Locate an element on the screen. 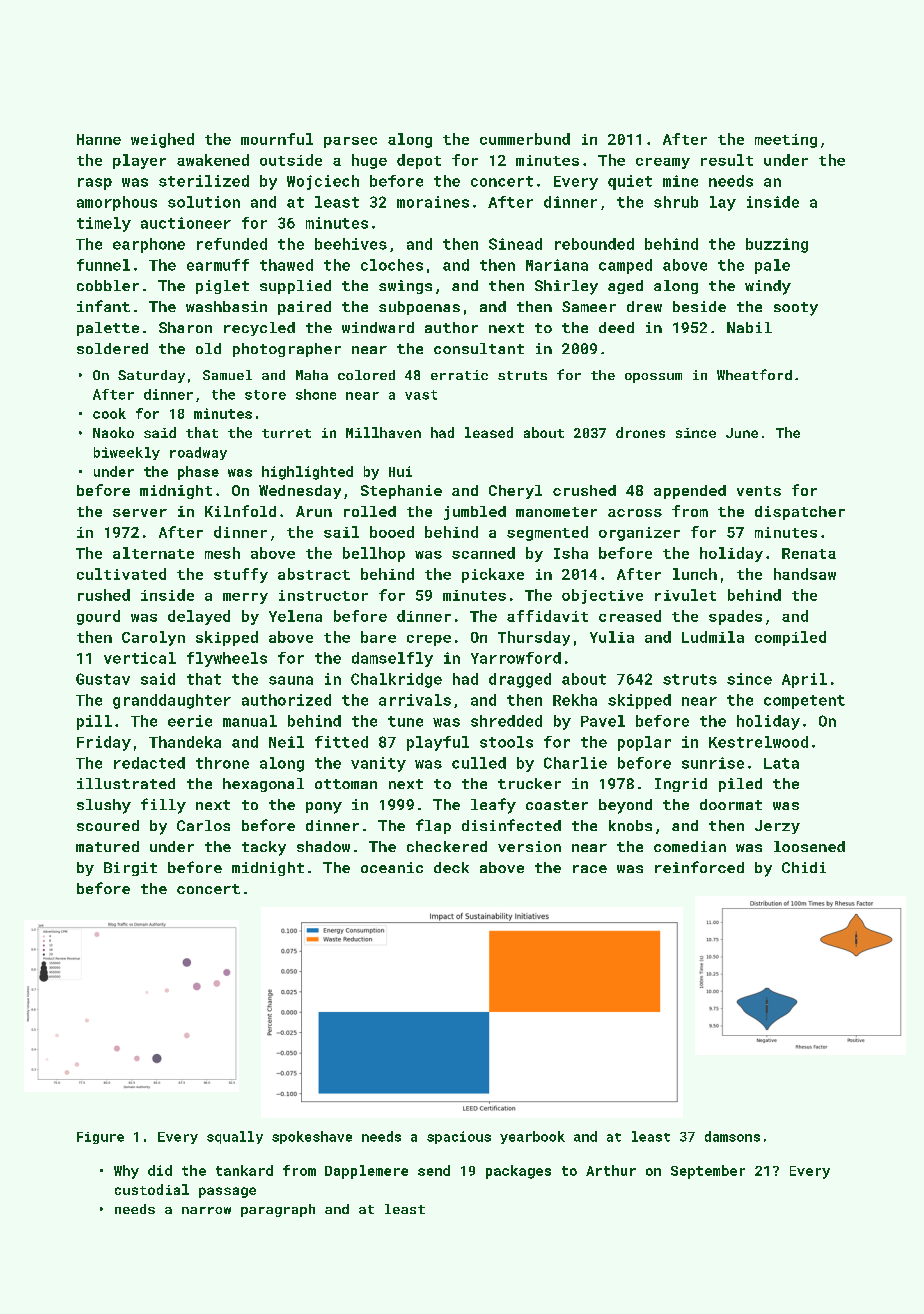 The width and height of the screenshot is (924, 1314). passage is located at coordinates (227, 1192).
